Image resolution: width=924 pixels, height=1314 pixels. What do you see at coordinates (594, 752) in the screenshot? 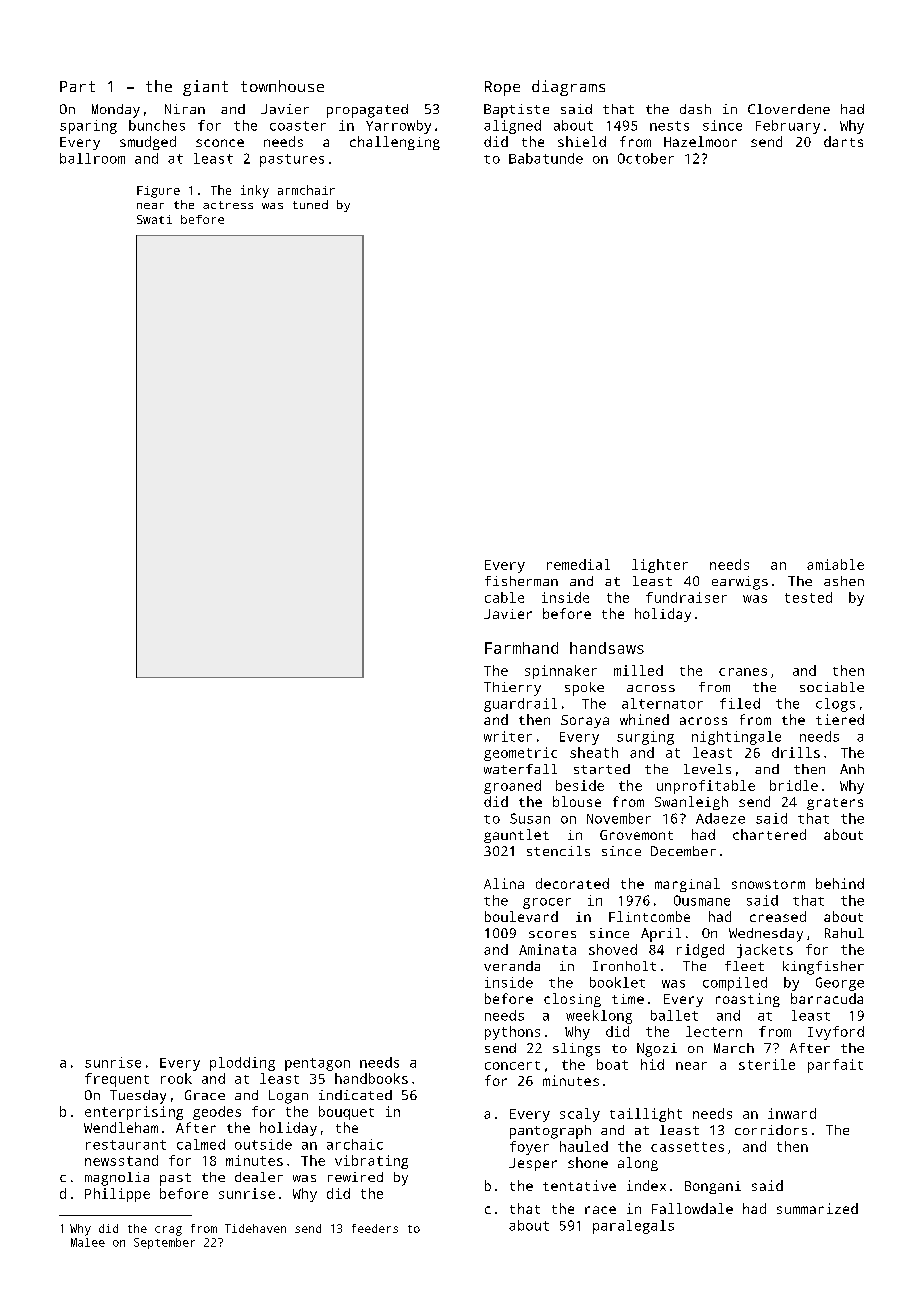
I see `sheath` at bounding box center [594, 752].
